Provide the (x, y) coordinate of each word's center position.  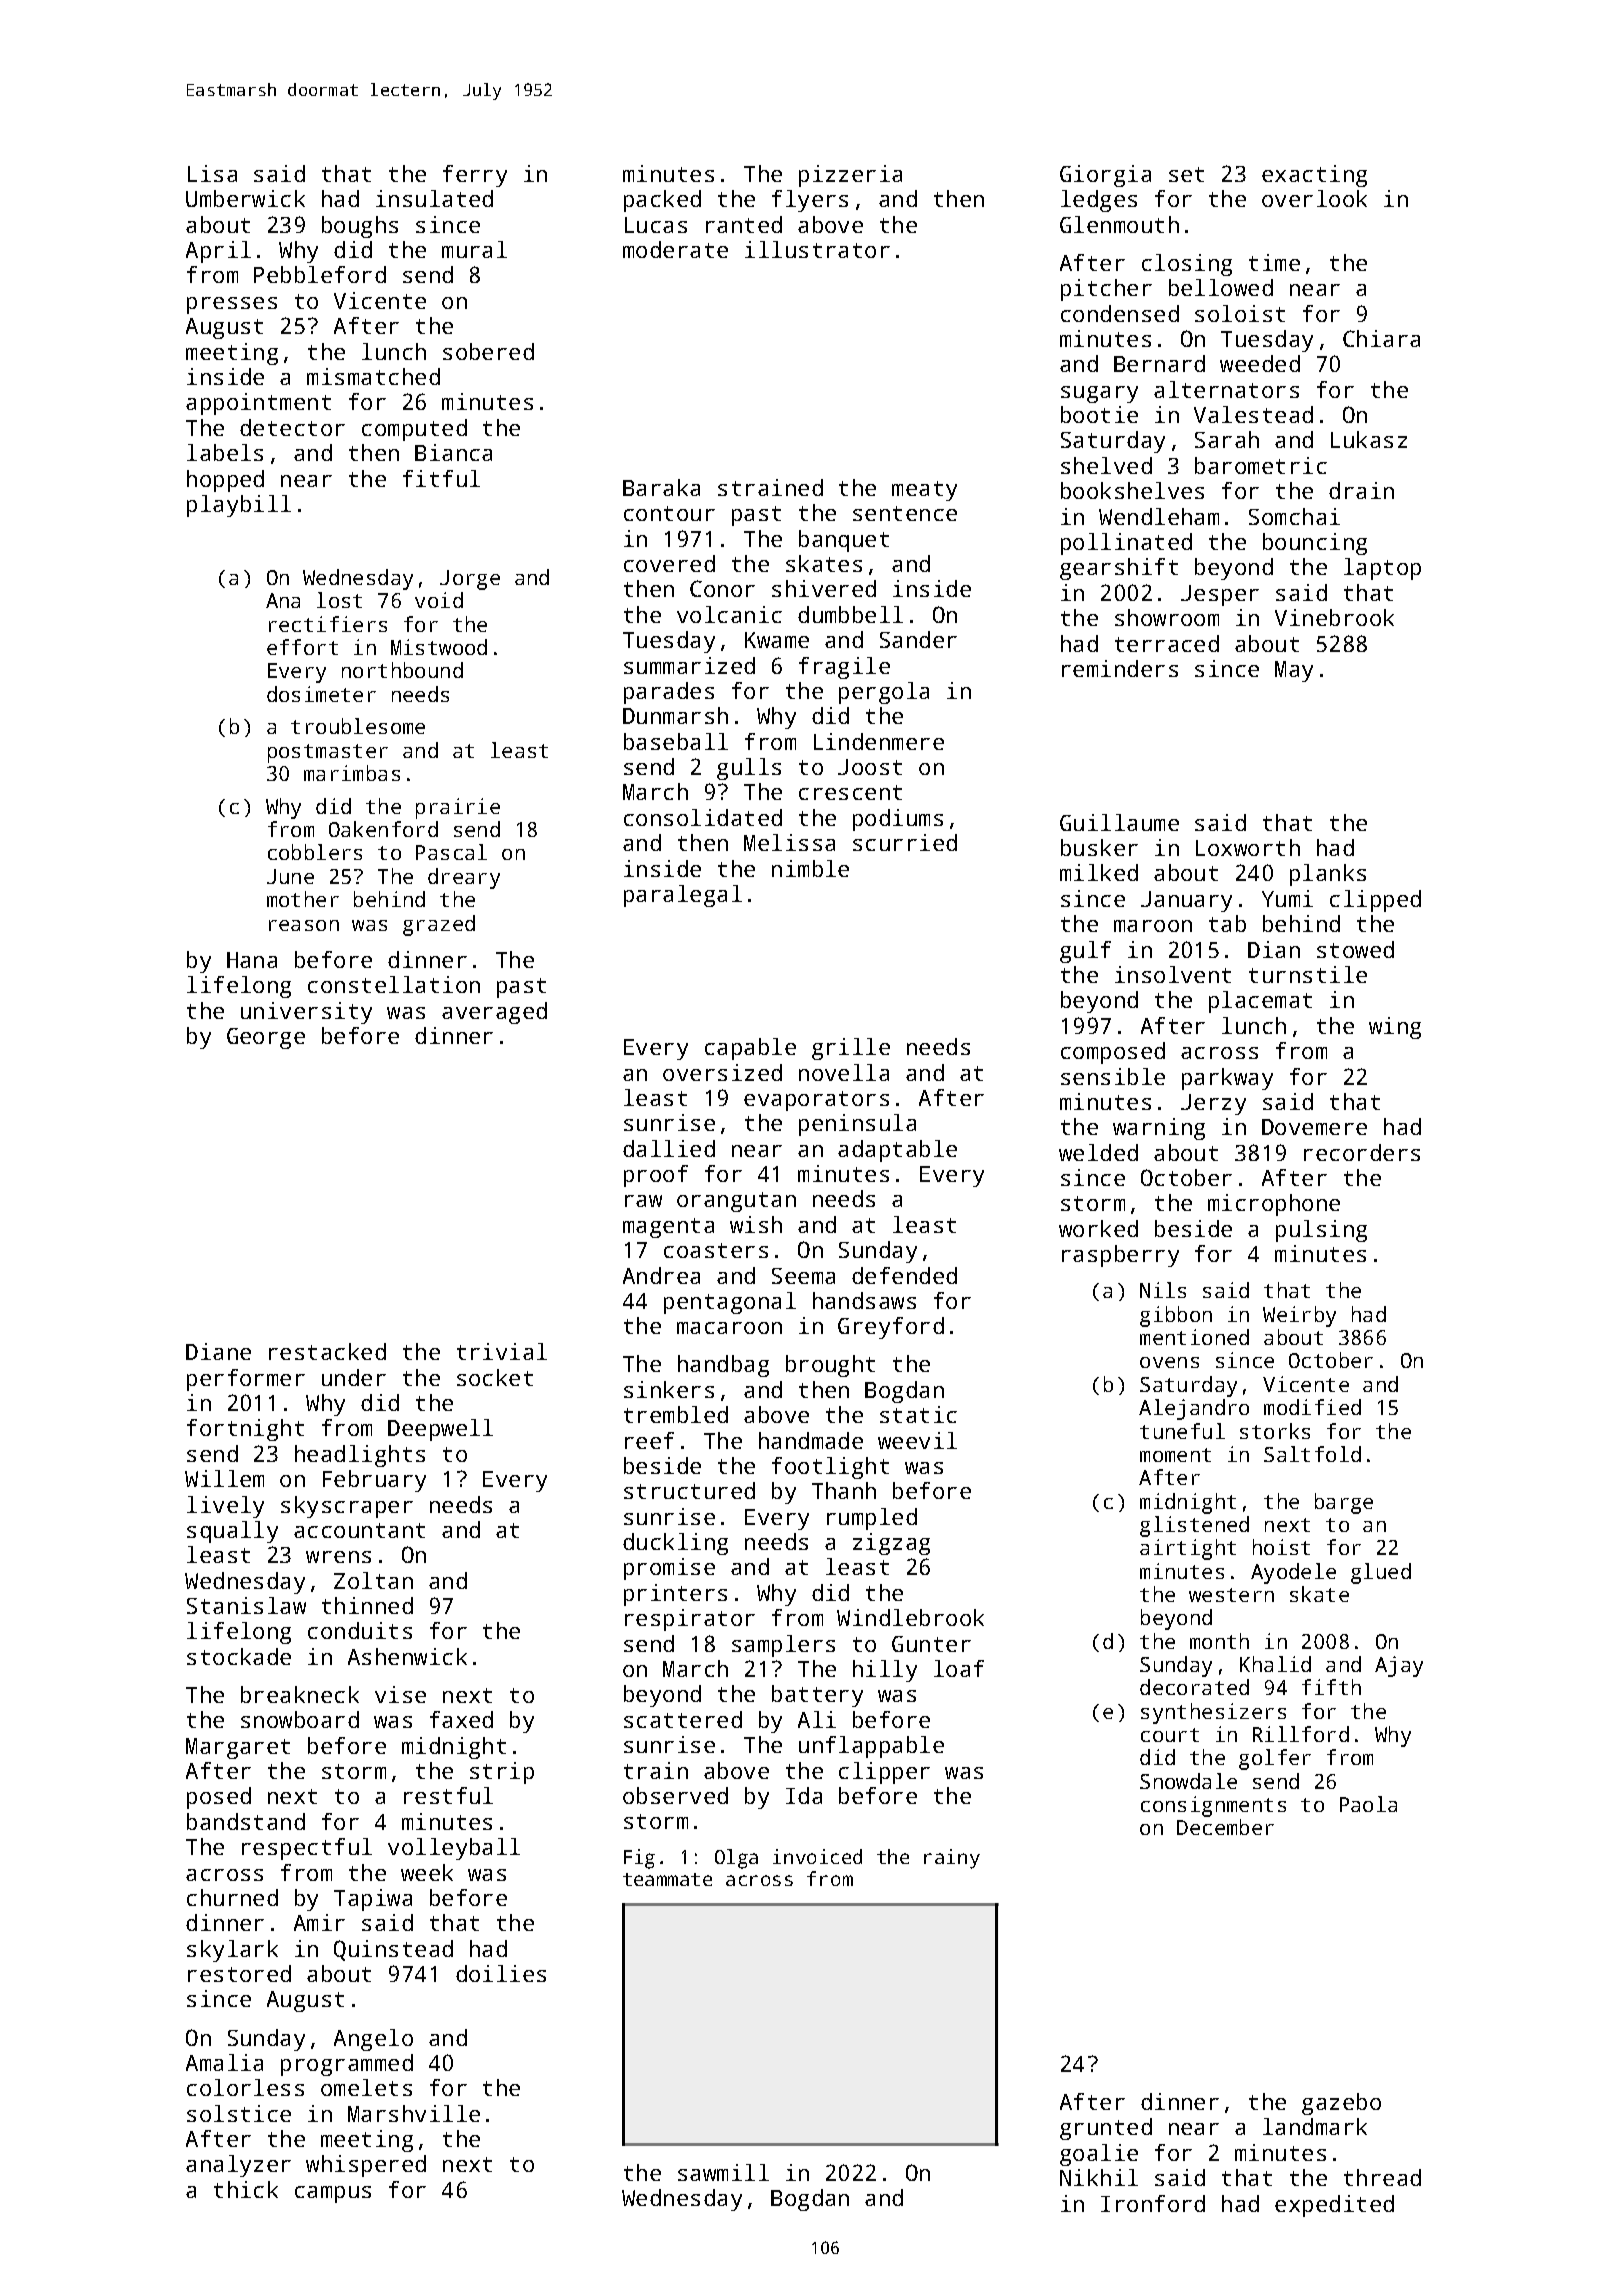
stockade (239, 1656)
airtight (1188, 1549)
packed (662, 201)
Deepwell (440, 1430)
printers (675, 1595)
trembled (676, 1414)
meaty (924, 491)
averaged (494, 1013)
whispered (366, 2166)
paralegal (683, 896)
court (1170, 1735)
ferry (475, 176)
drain (1361, 490)
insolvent (1173, 974)
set (1186, 174)
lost (339, 600)
